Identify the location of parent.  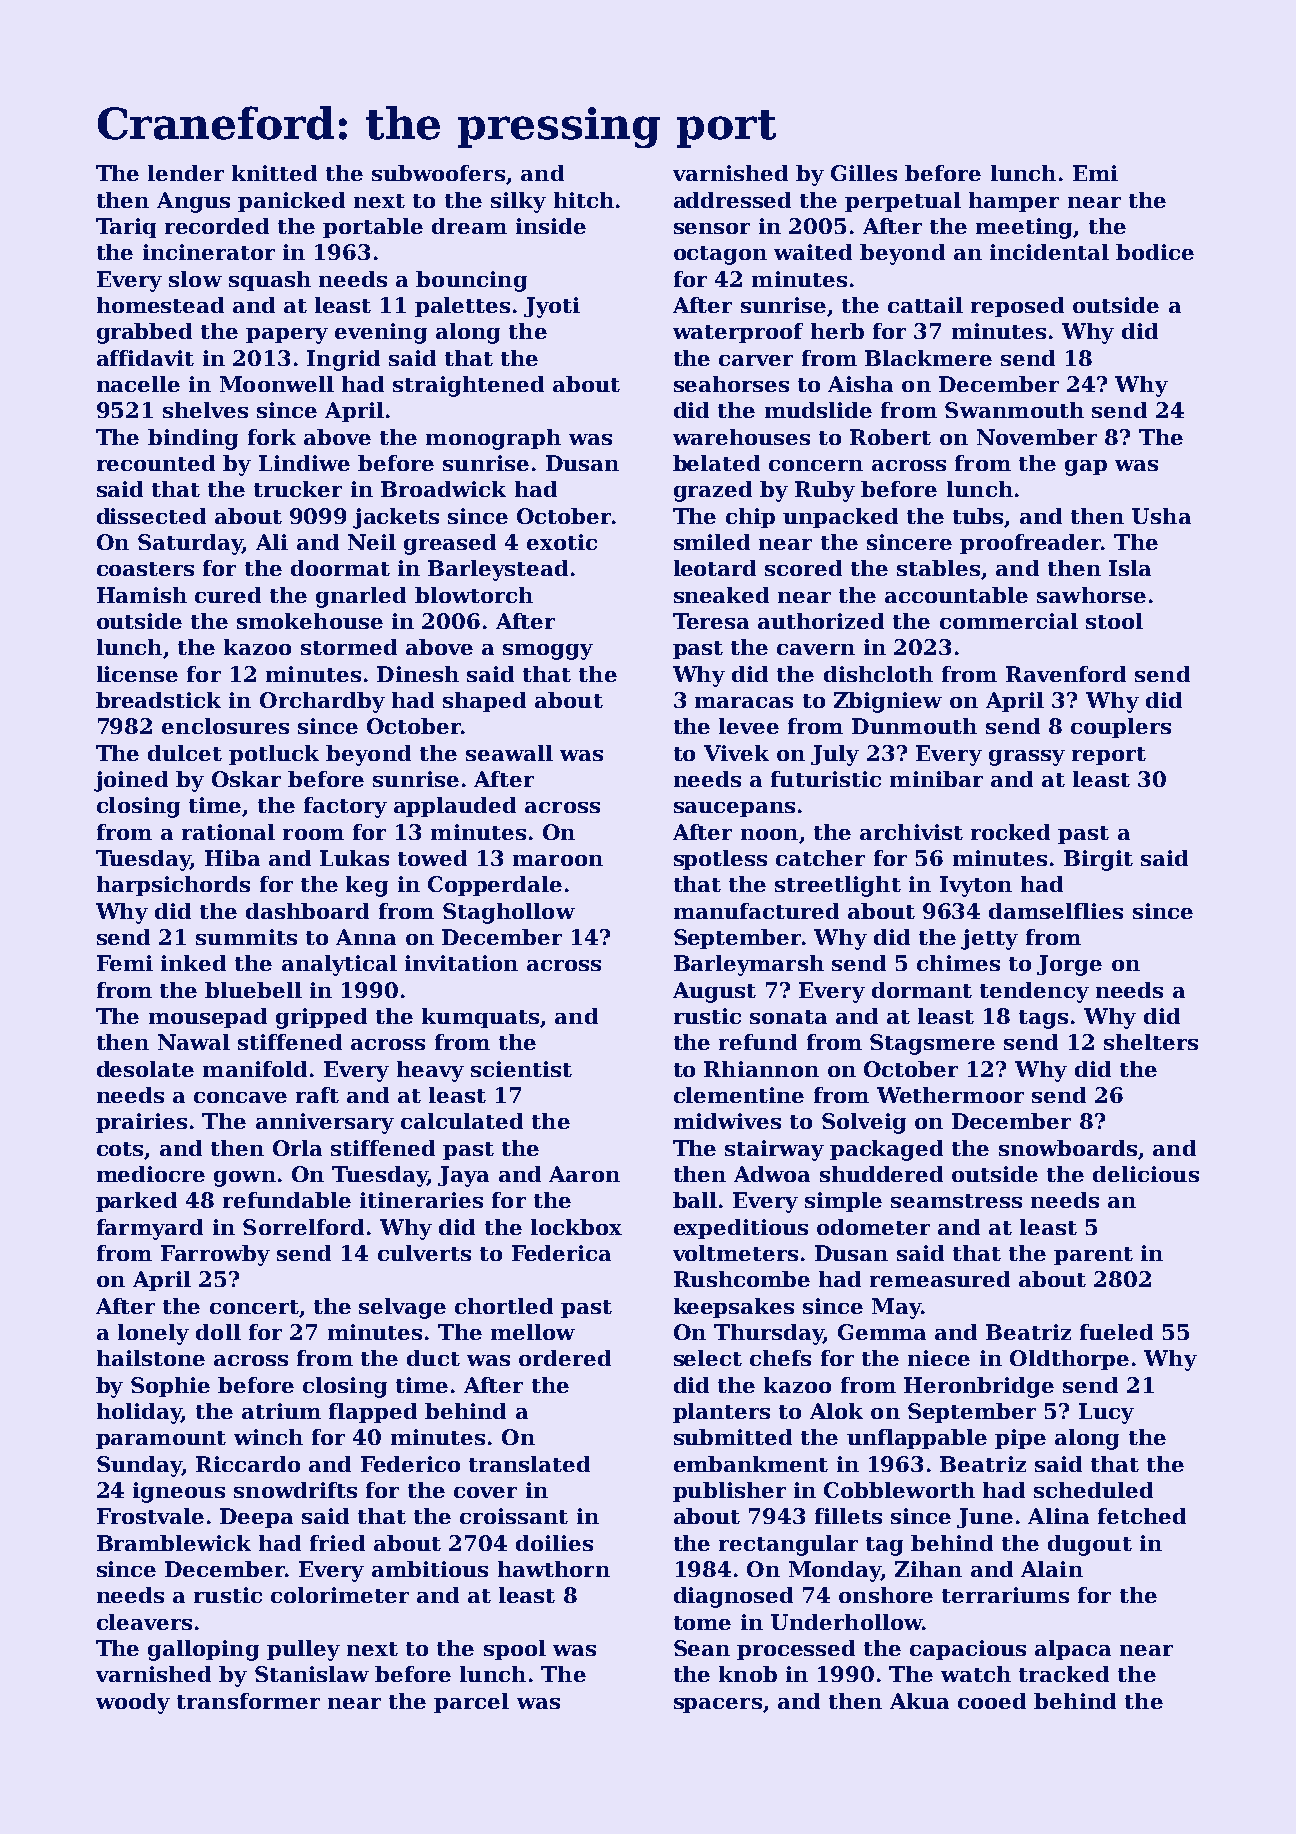
(1093, 1256).
